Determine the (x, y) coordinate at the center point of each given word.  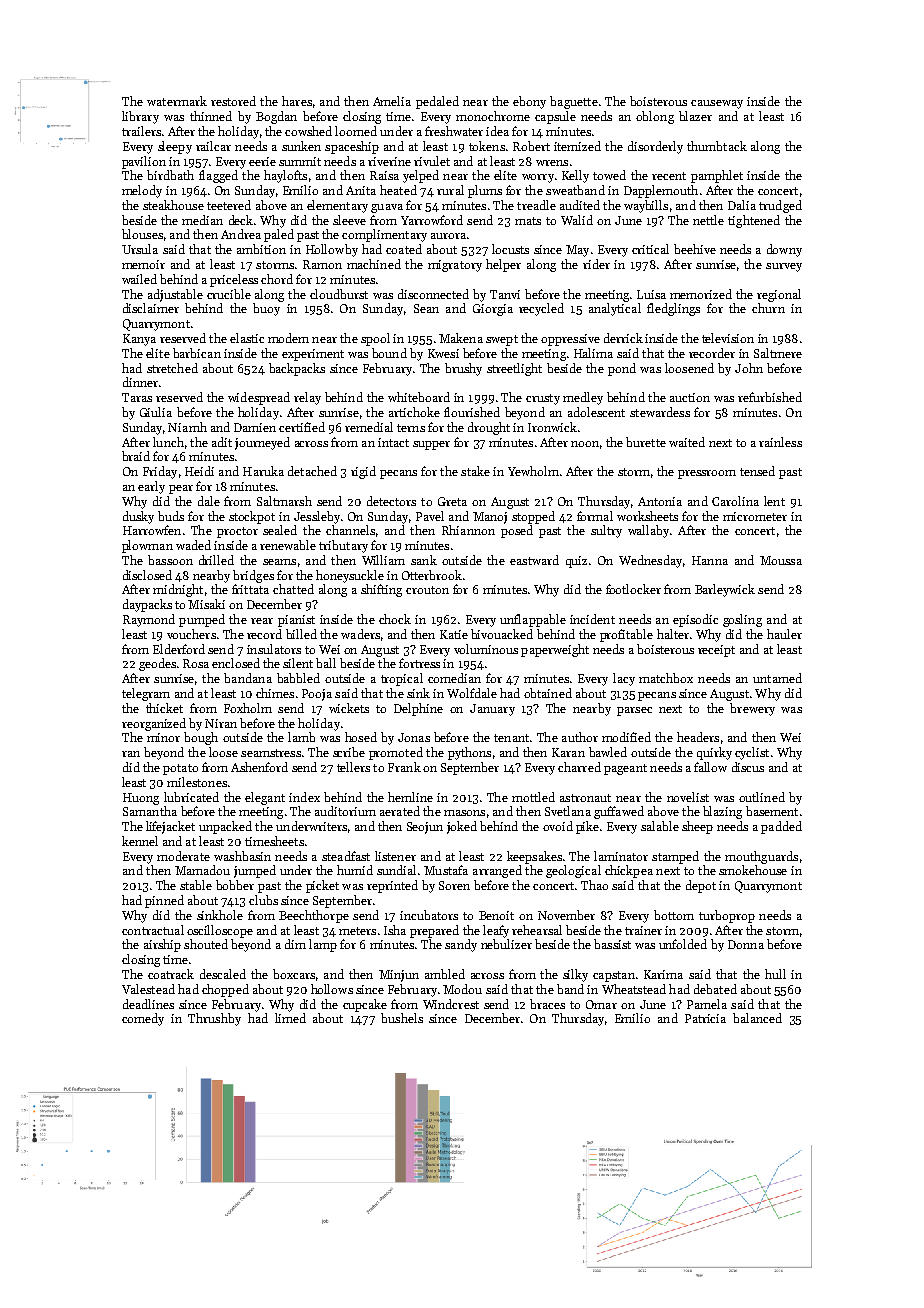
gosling (742, 620)
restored (233, 101)
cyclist (752, 753)
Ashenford (259, 767)
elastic (247, 338)
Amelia (392, 101)
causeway (717, 104)
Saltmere (778, 353)
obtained (548, 693)
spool (375, 339)
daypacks (147, 605)
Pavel (430, 516)
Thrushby (214, 1019)
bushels (402, 1018)
